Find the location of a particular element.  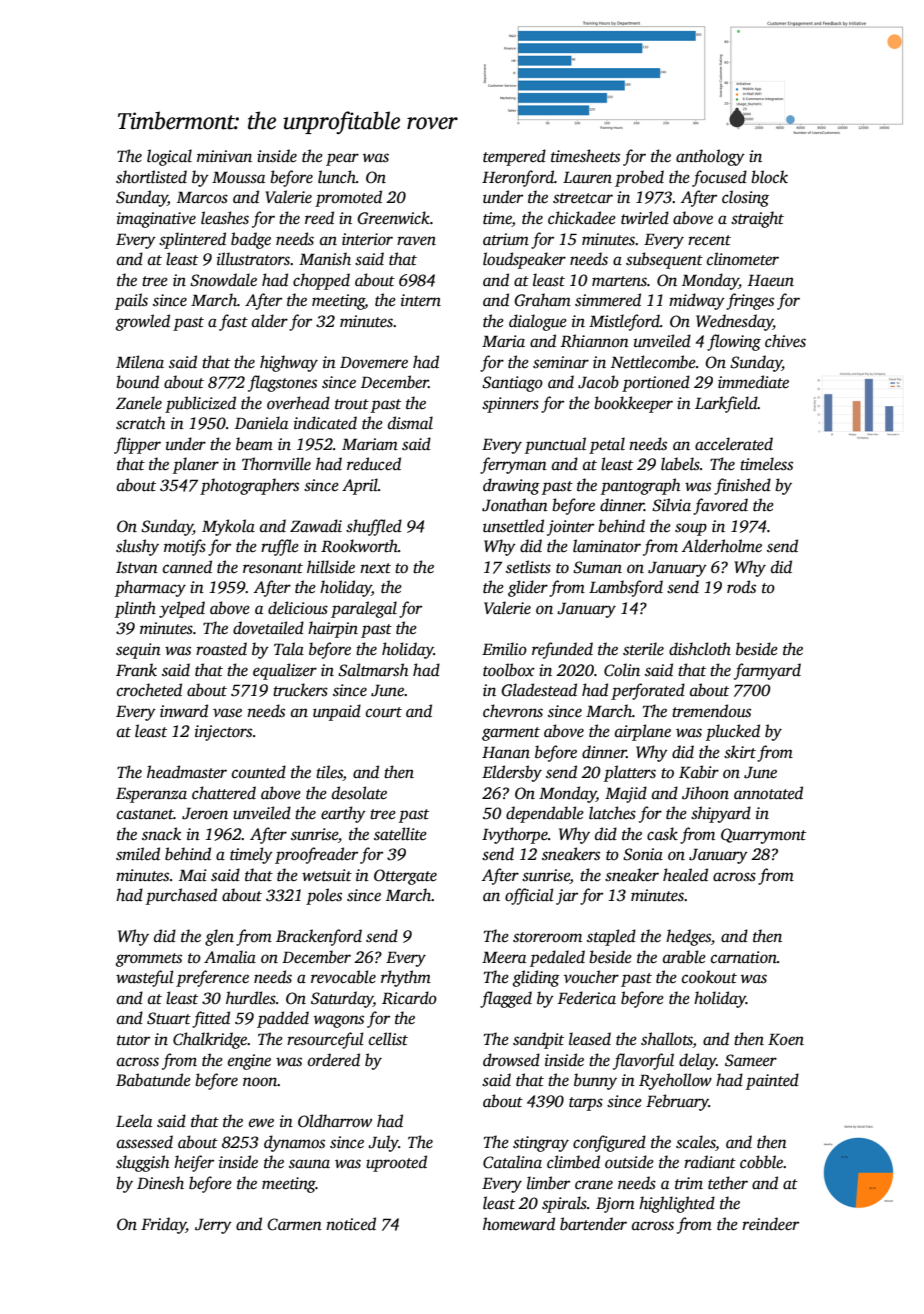

Babatunde is located at coordinates (153, 1080).
